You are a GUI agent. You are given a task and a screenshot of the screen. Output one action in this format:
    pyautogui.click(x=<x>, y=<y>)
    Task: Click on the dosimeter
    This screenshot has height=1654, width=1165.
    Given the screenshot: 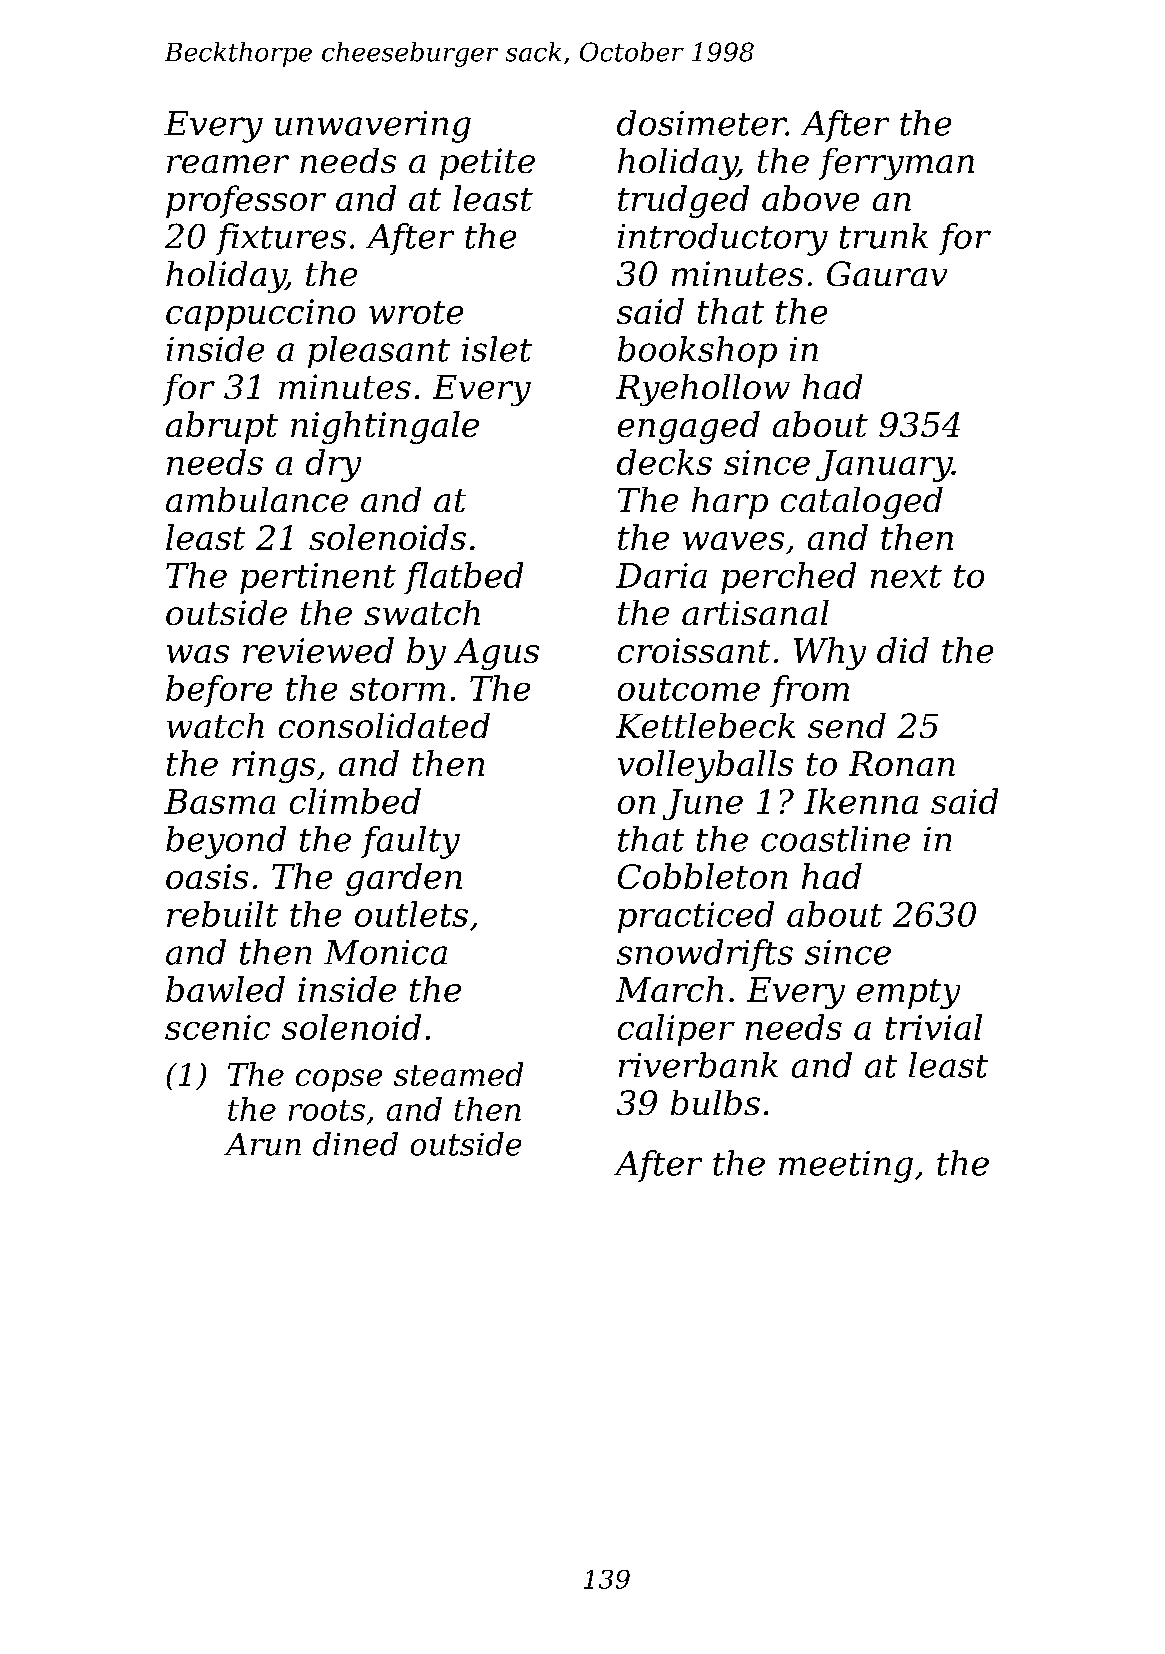 What is the action you would take?
    pyautogui.click(x=701, y=123)
